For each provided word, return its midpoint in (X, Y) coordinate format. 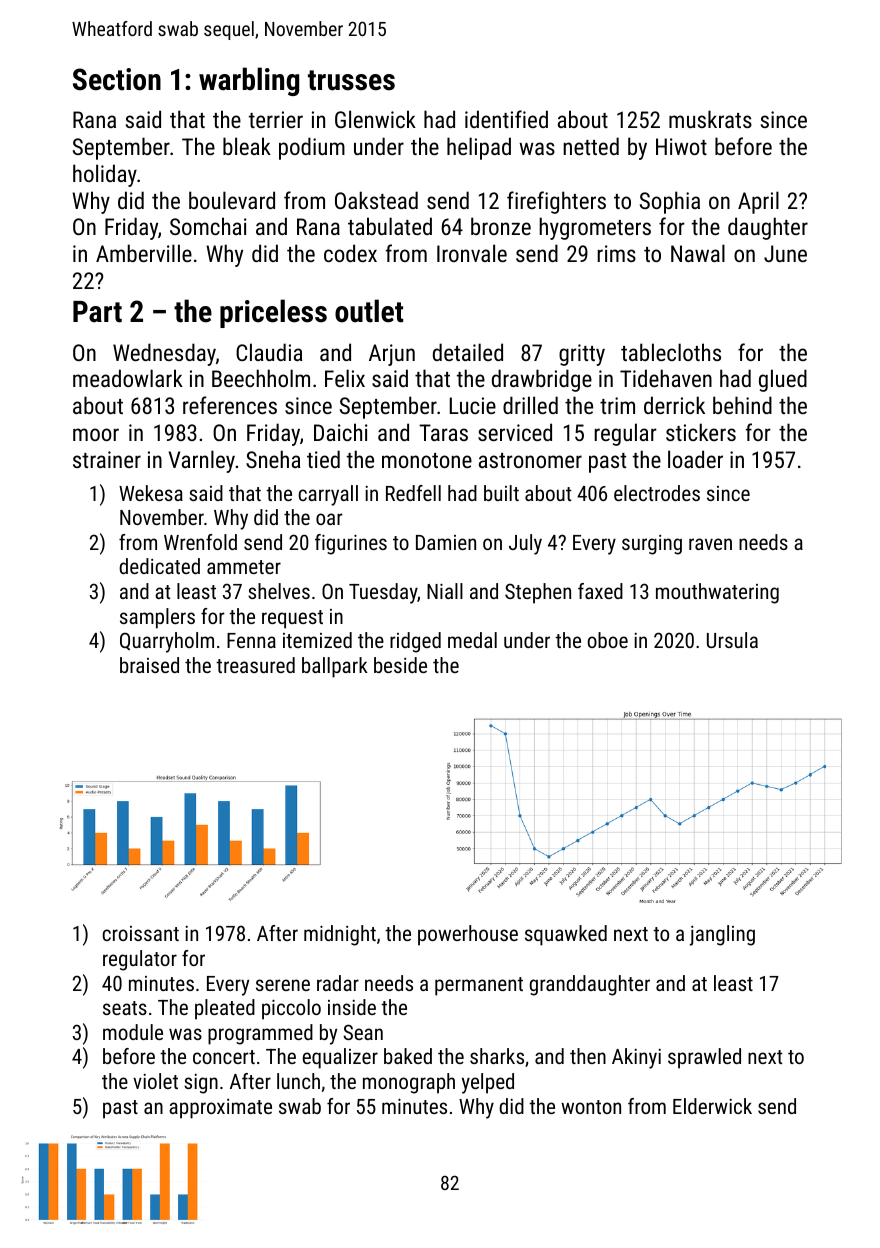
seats (125, 1008)
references (230, 405)
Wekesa (151, 493)
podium (312, 148)
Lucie (473, 405)
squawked (566, 935)
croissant (141, 933)
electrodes (657, 493)
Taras (443, 432)
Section (117, 79)
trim (617, 405)
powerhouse (468, 935)
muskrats (710, 119)
